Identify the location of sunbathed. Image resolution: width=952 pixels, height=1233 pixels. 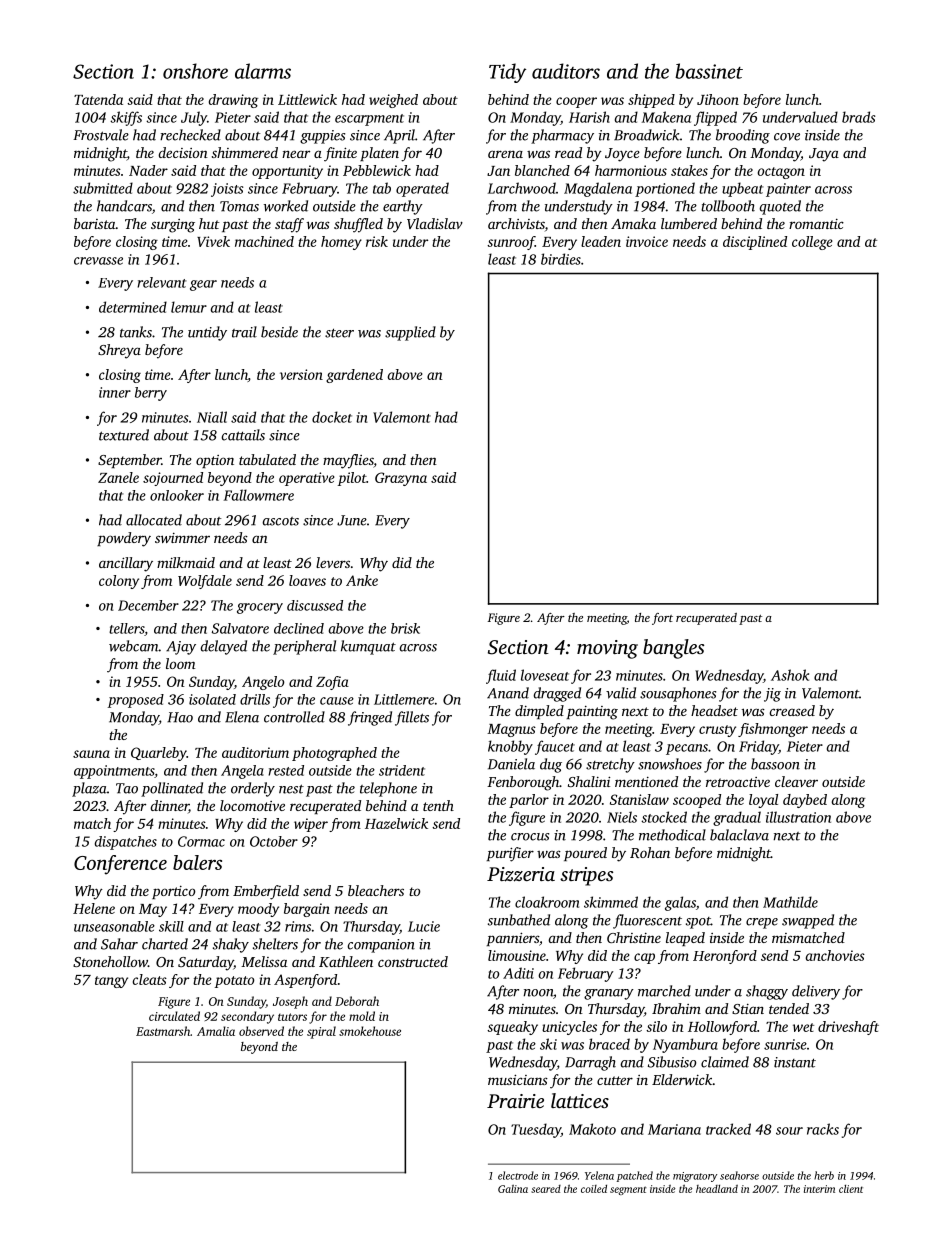
(519, 920).
